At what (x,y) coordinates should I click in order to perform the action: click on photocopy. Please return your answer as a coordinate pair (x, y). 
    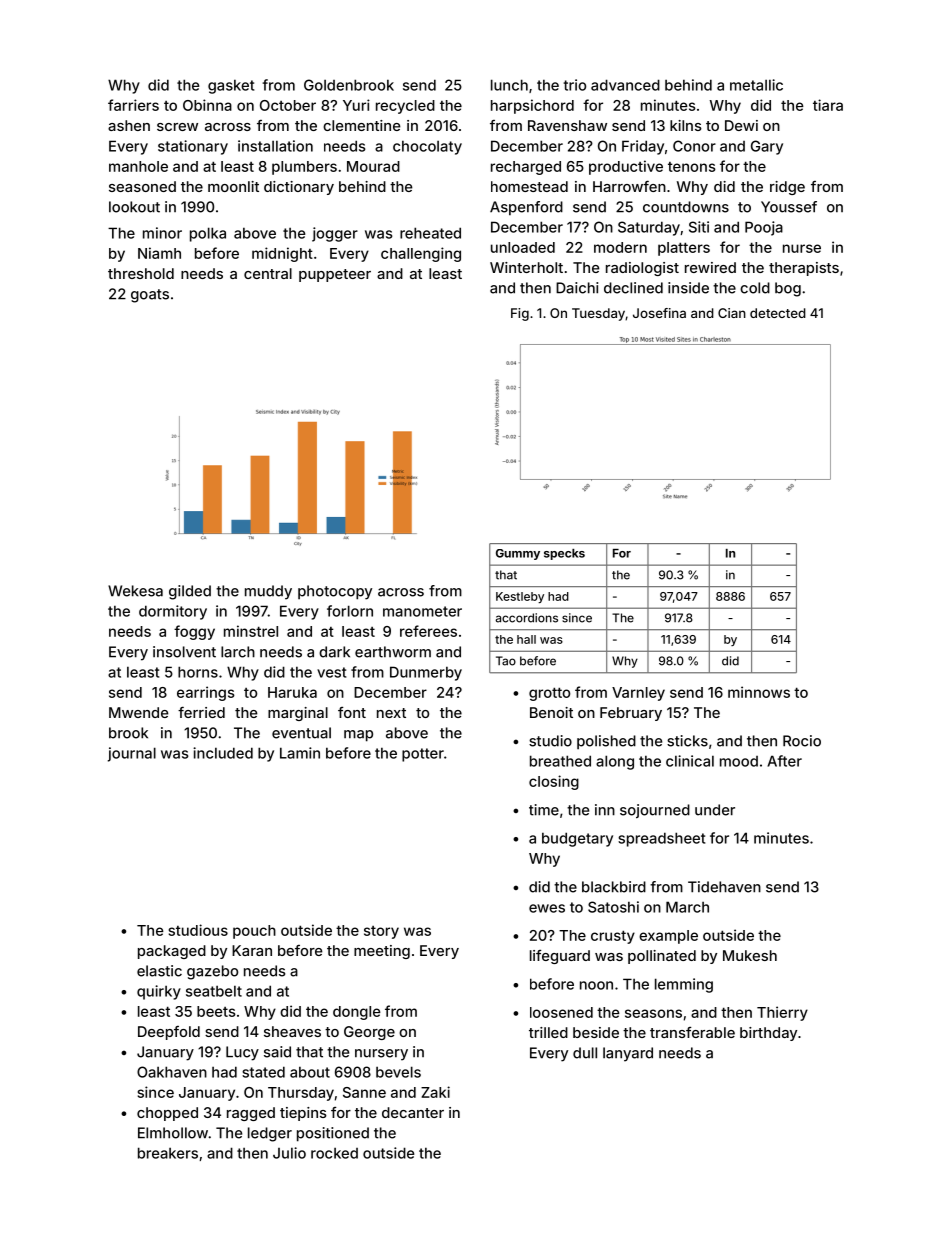
    Looking at the image, I should click on (335, 592).
